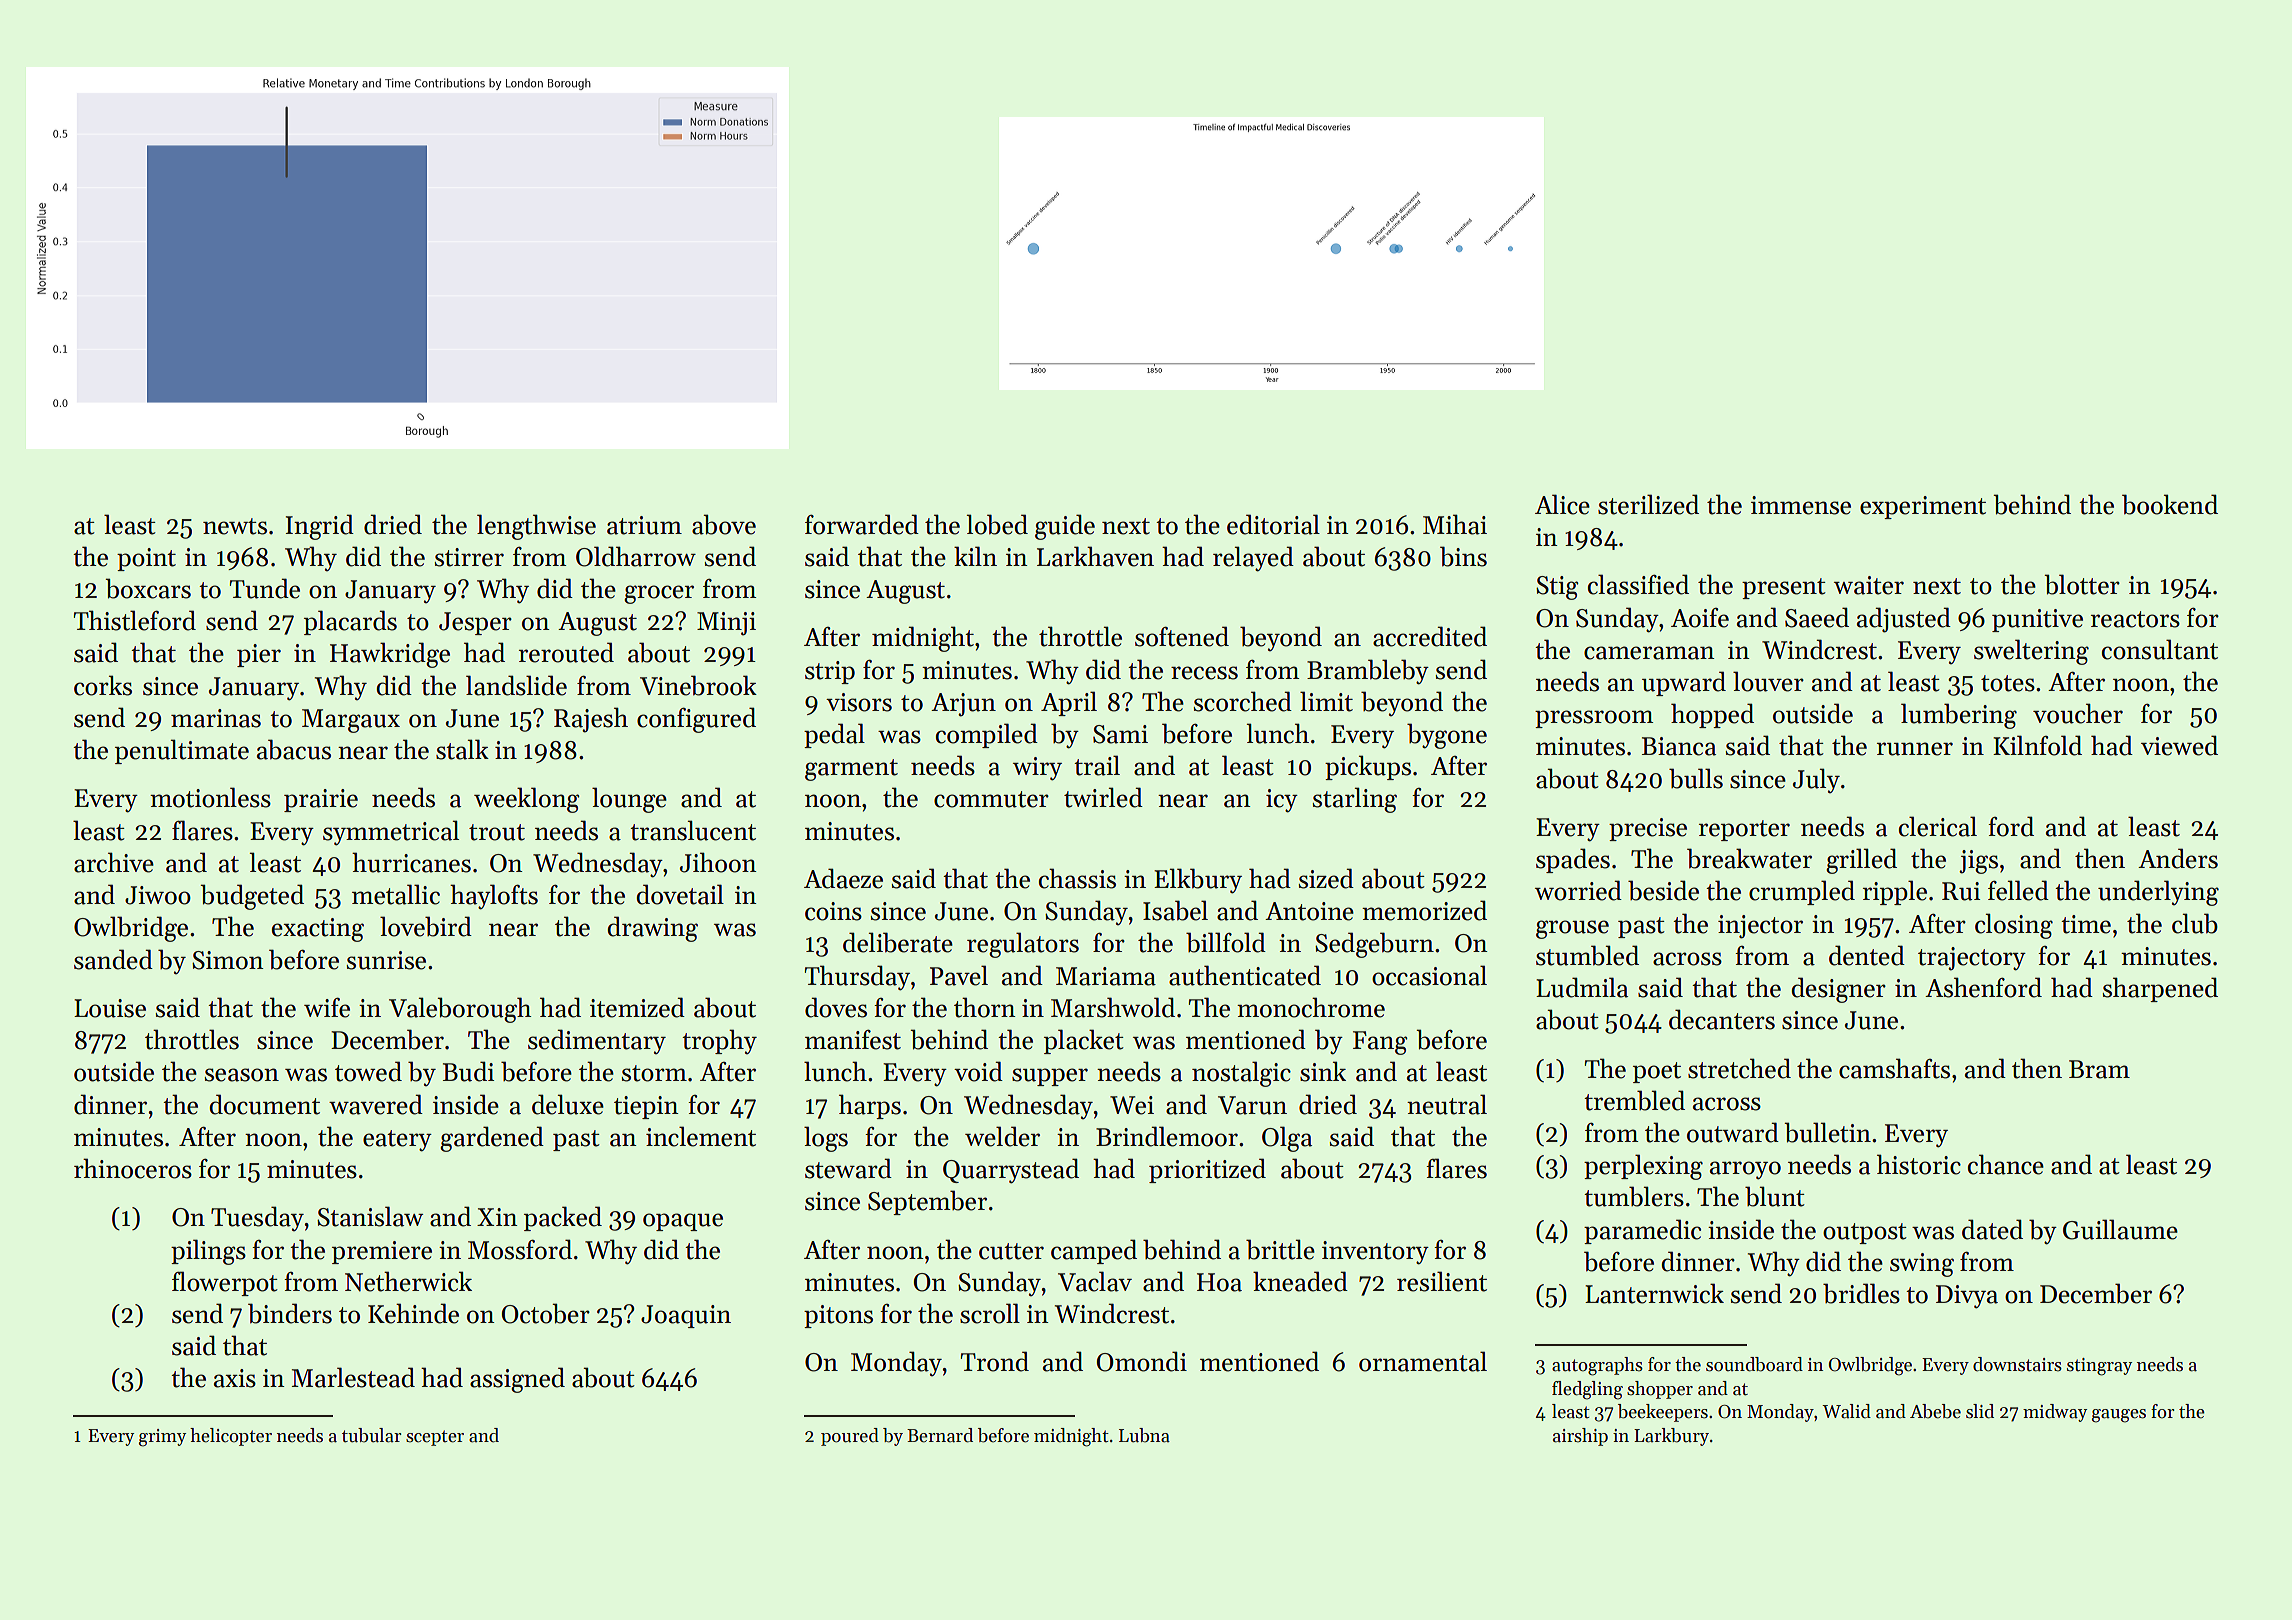 The width and height of the image is (2292, 1620). I want to click on pickups, so click(1368, 767).
